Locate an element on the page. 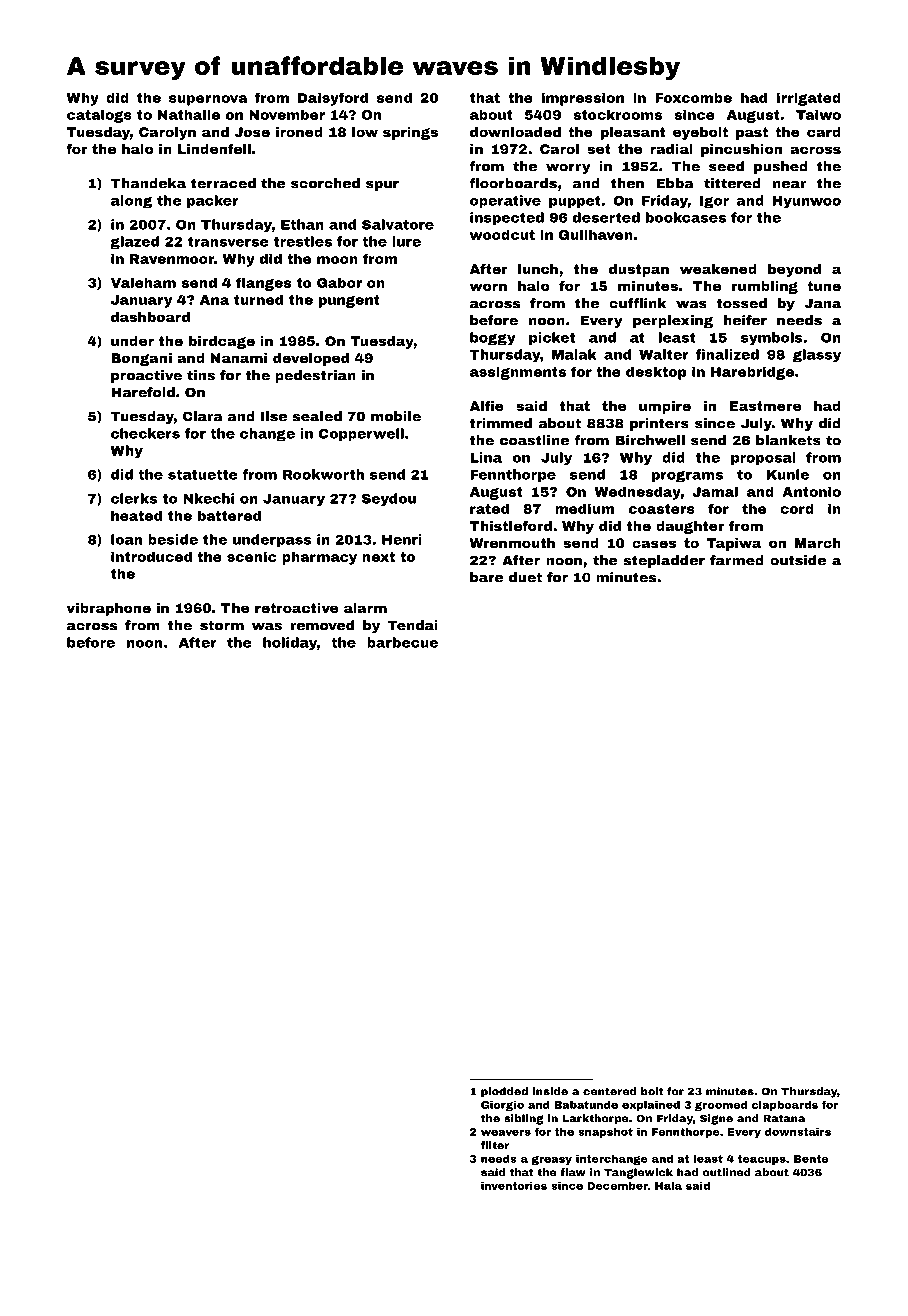  Tendai is located at coordinates (413, 625).
